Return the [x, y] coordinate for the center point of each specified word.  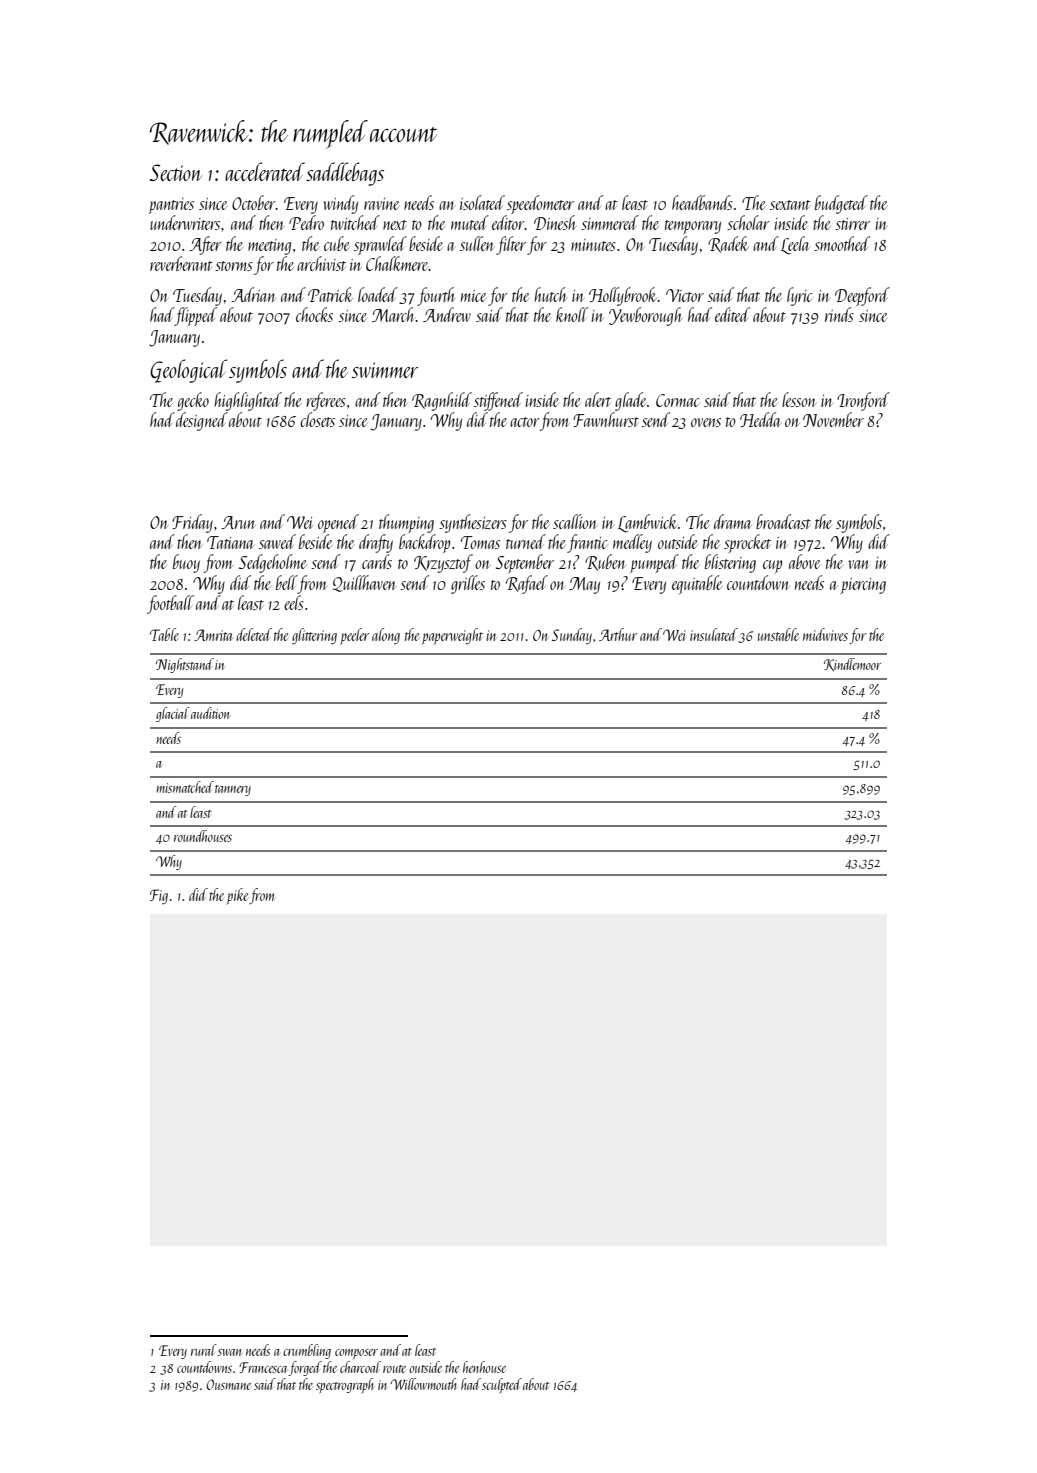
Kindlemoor [852, 665]
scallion [575, 521]
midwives [825, 634]
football [170, 604]
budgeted [841, 204]
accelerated [265, 171]
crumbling [307, 1351]
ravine [381, 204]
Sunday [572, 636]
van [859, 564]
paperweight [452, 636]
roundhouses [203, 836]
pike [237, 896]
